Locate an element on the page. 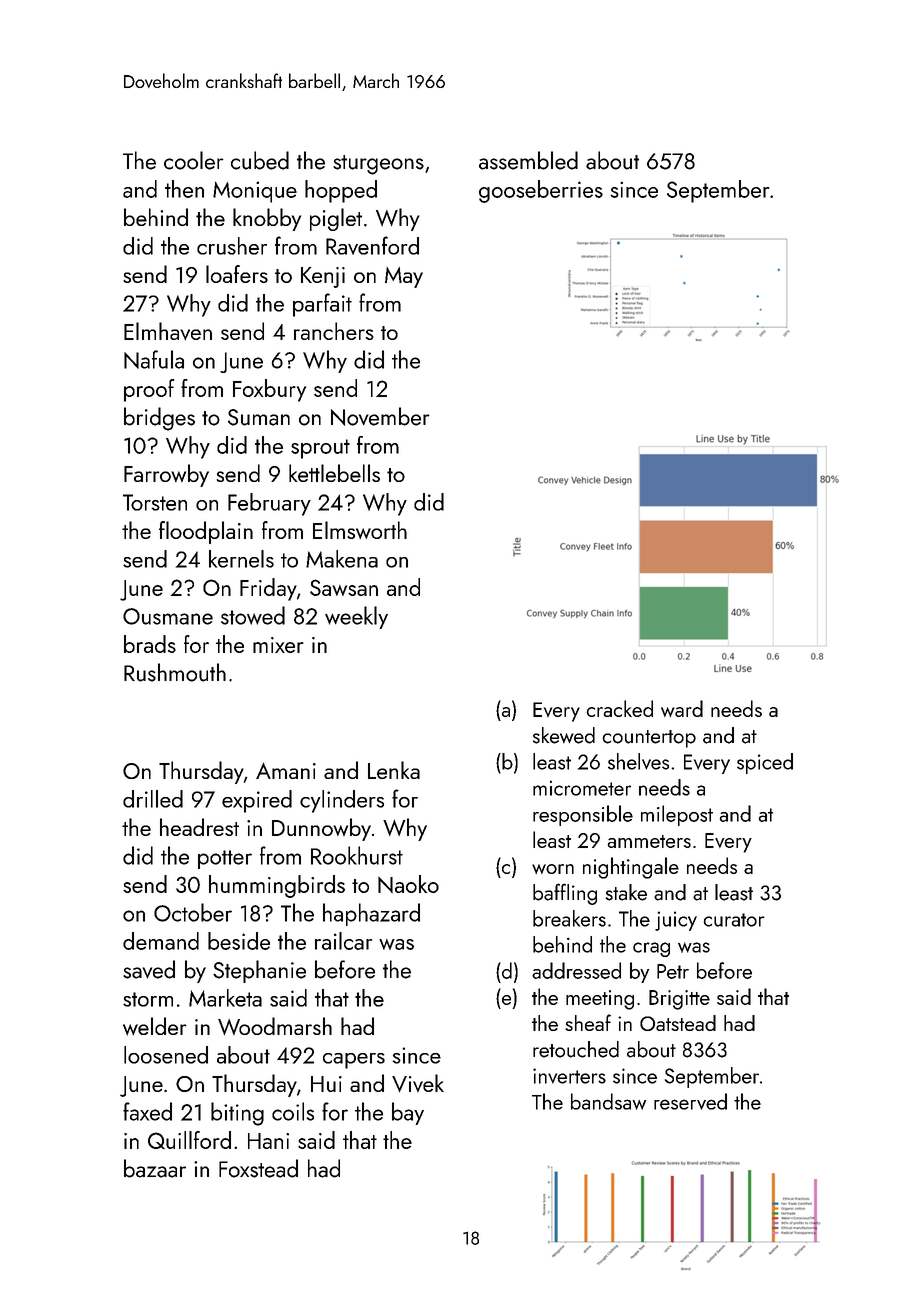  spiced is located at coordinates (765, 763).
